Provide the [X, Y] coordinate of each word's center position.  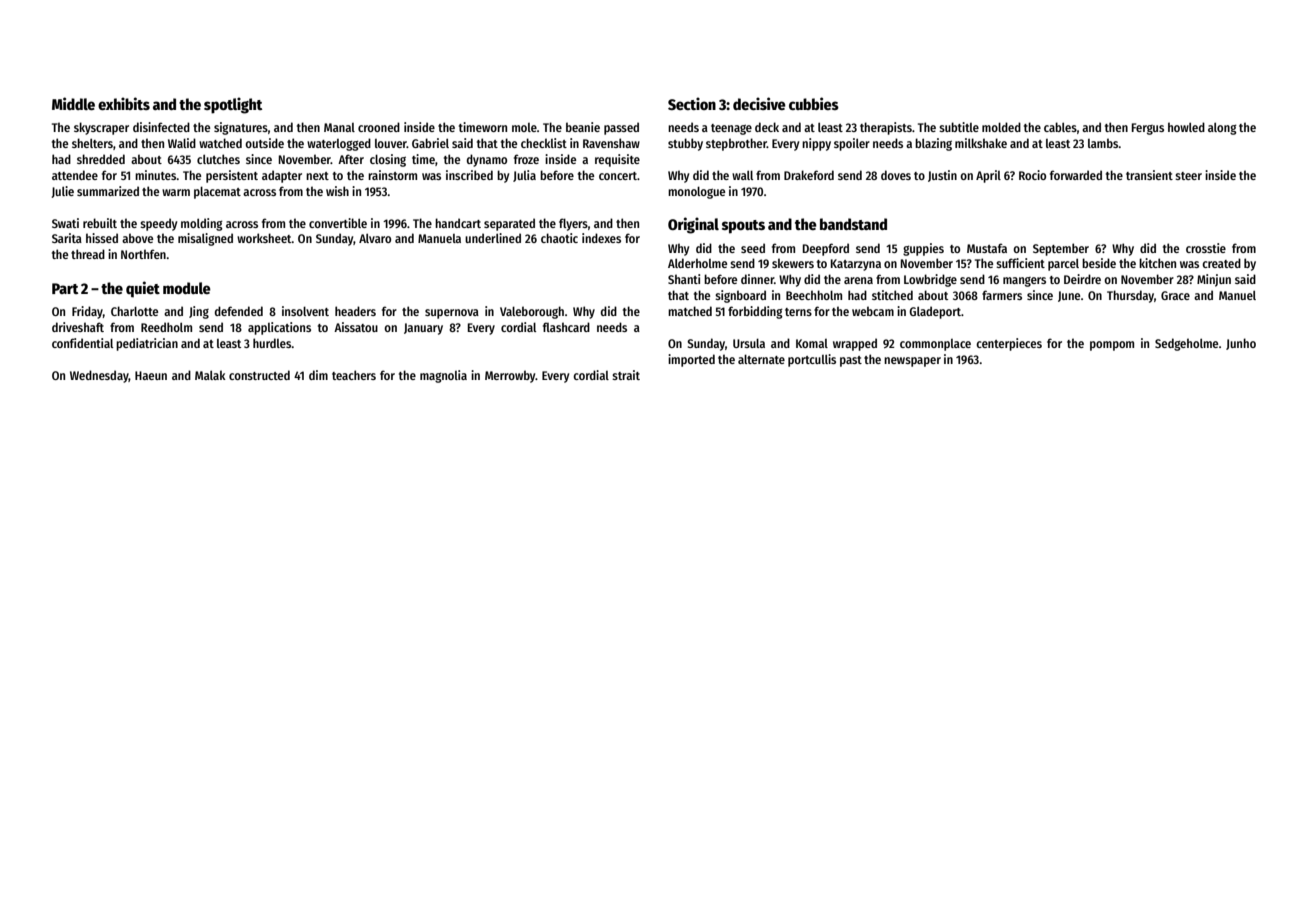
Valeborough [532, 312]
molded [1001, 127]
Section [692, 103]
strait [626, 375]
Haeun [151, 375]
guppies [923, 249]
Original [693, 225]
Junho [1241, 344]
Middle [73, 103]
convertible [338, 223]
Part [65, 288]
